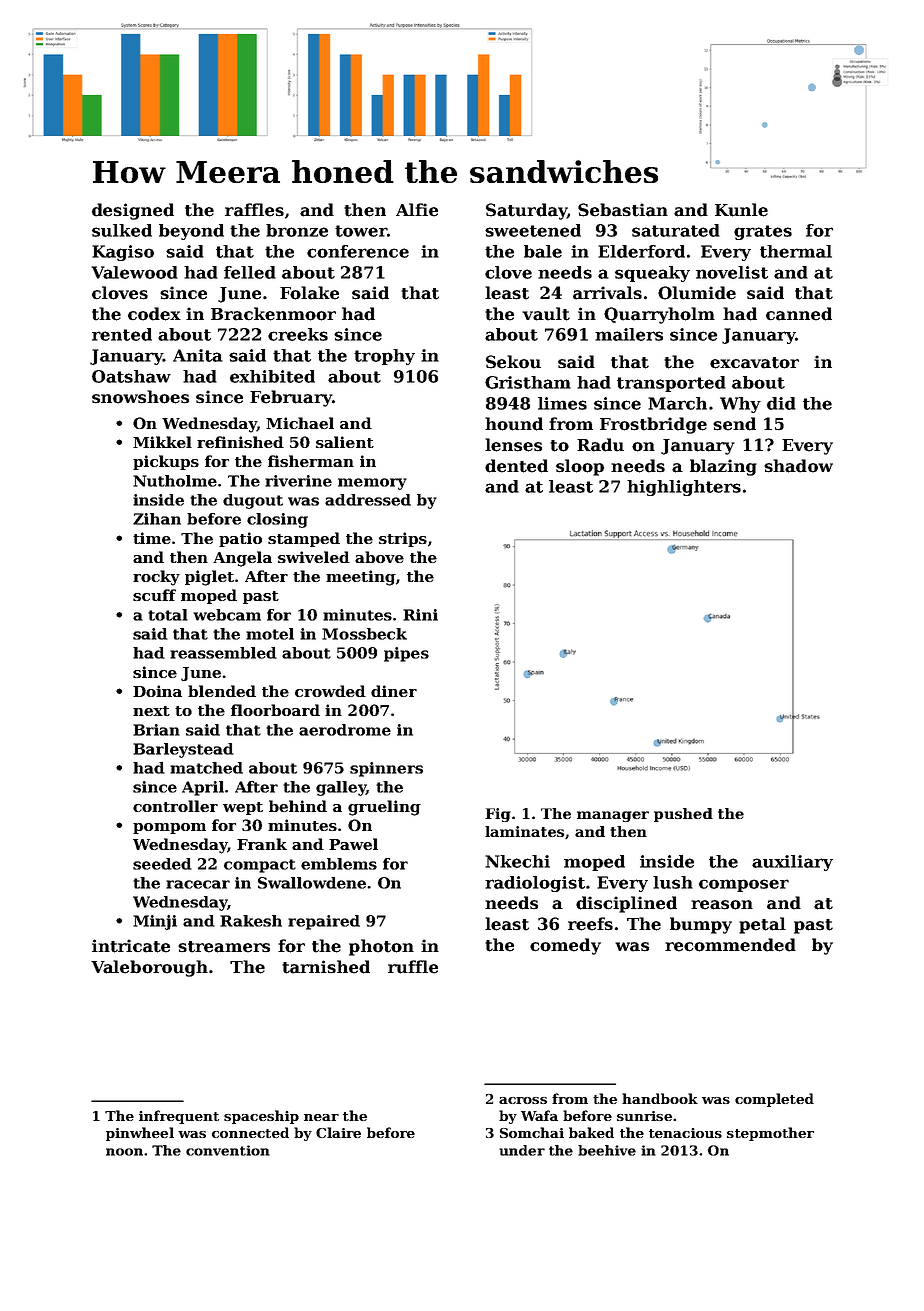  I want to click on exhibited, so click(272, 376).
